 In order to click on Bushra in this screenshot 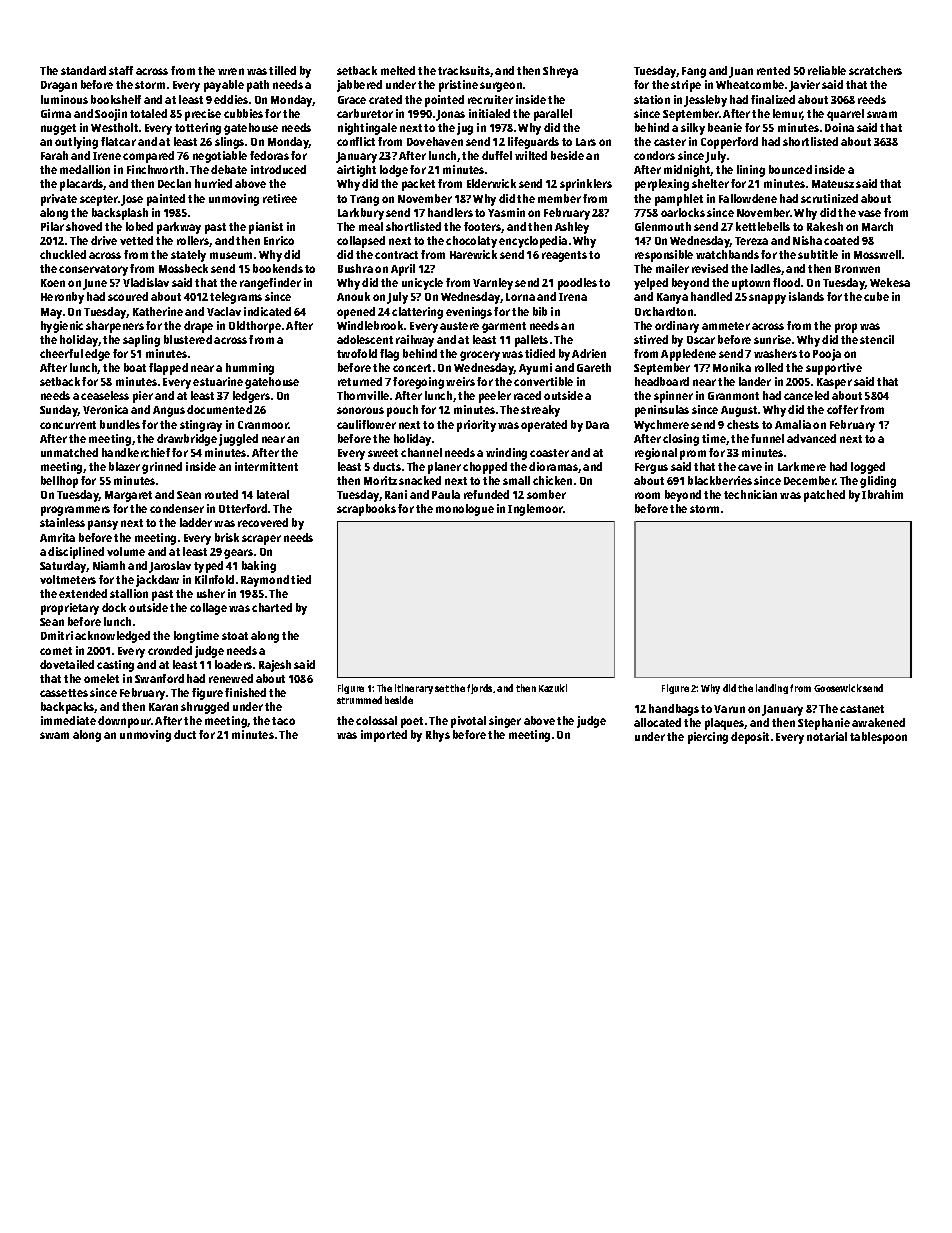, I will do `click(355, 268)`.
